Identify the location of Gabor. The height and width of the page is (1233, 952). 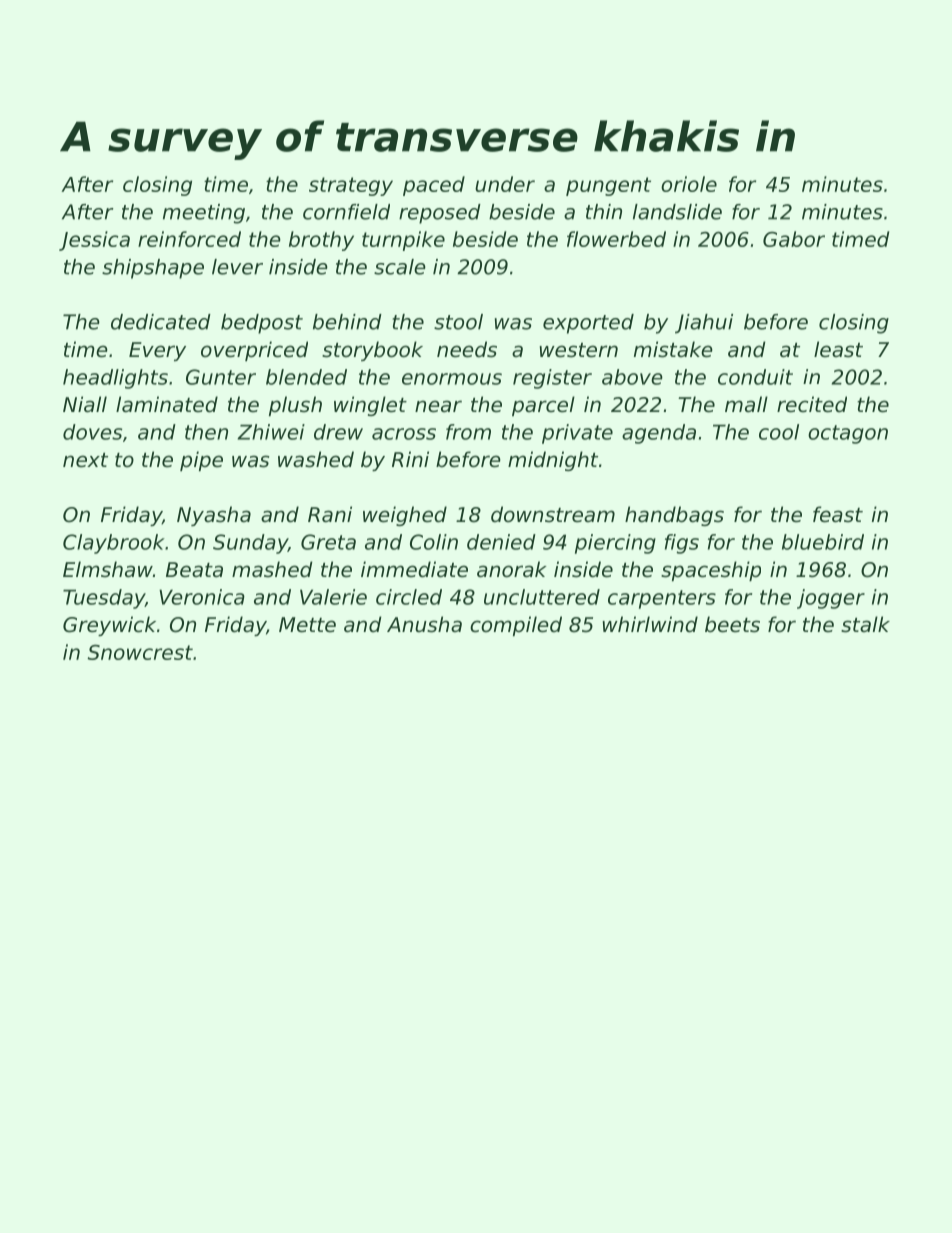
(794, 239).
